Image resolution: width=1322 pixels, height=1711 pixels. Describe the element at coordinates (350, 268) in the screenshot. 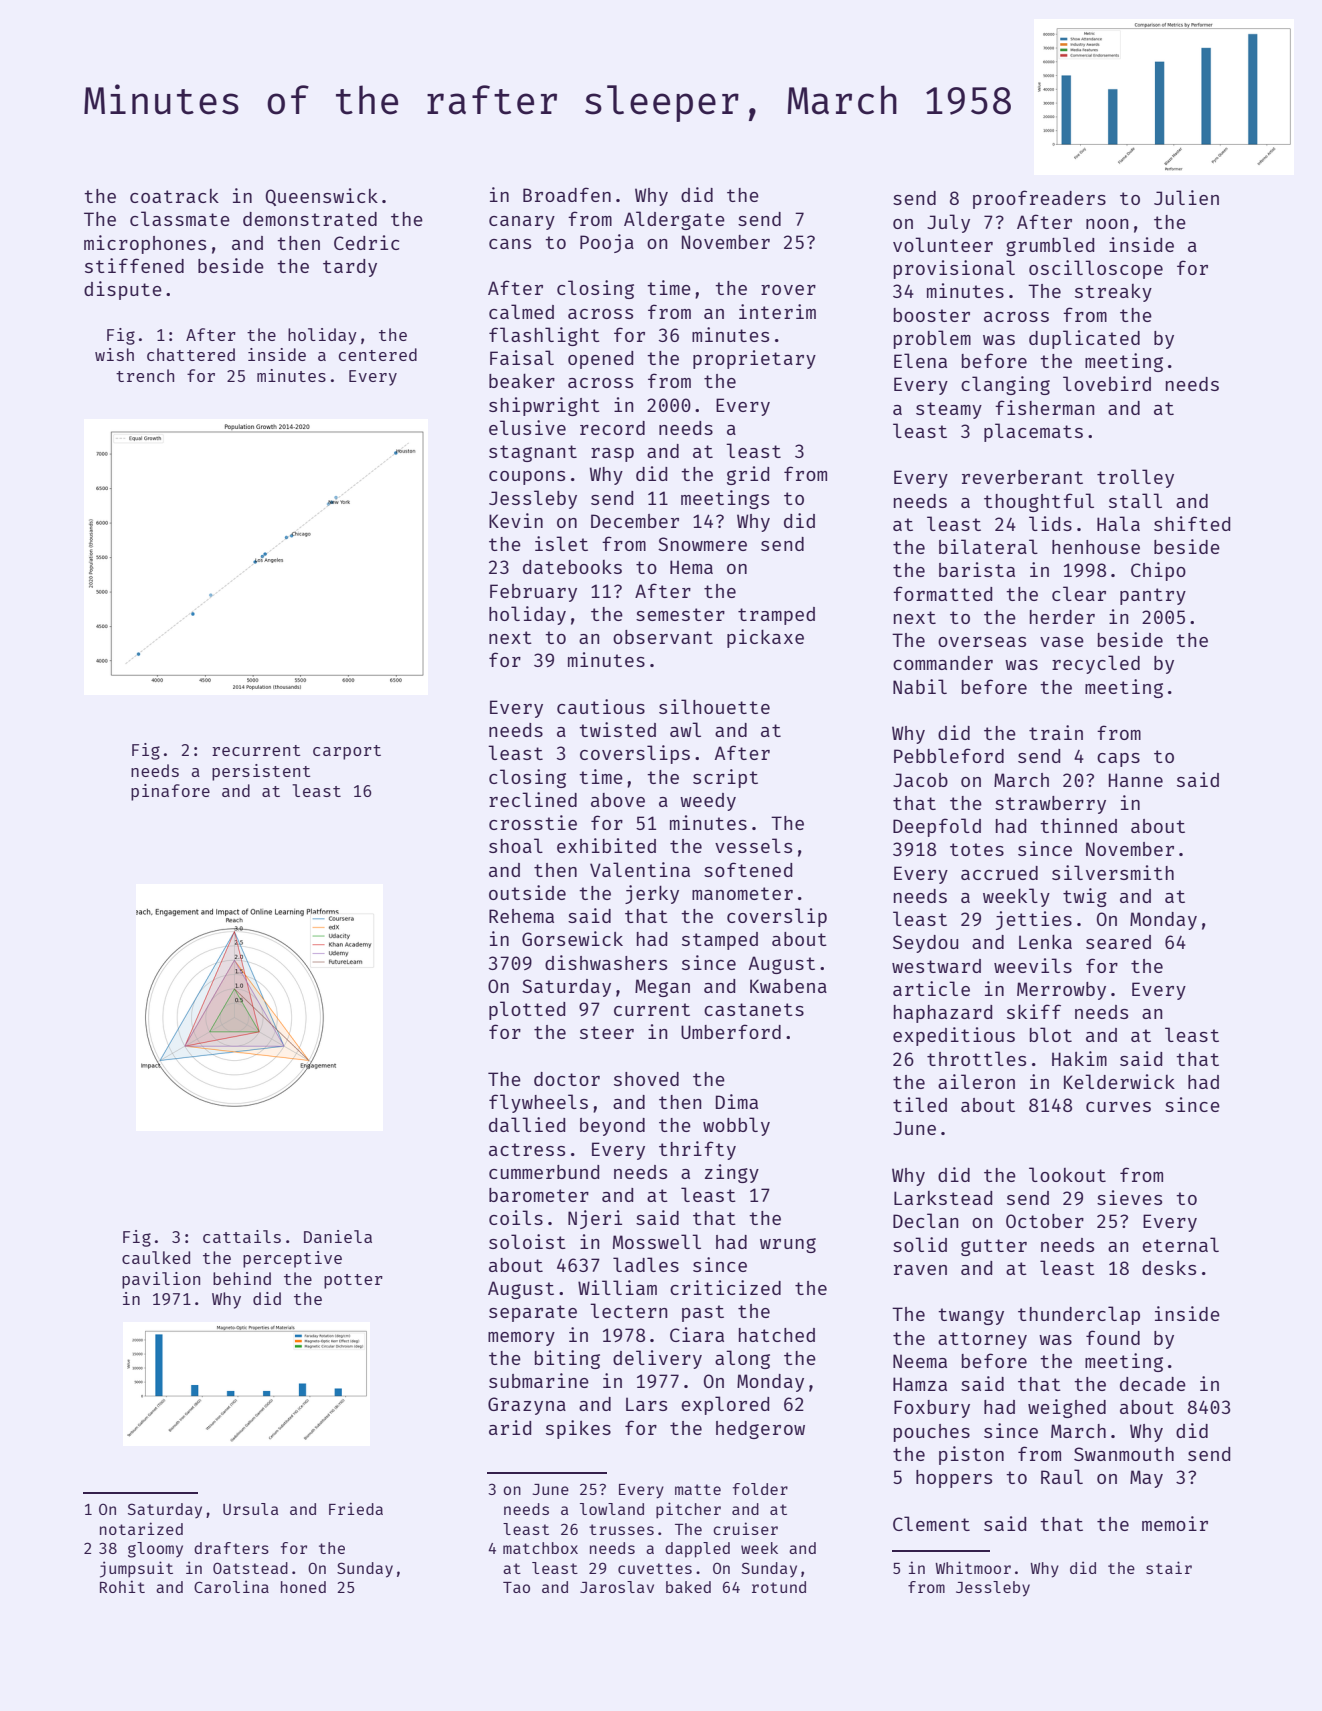

I see `tardy` at that location.
